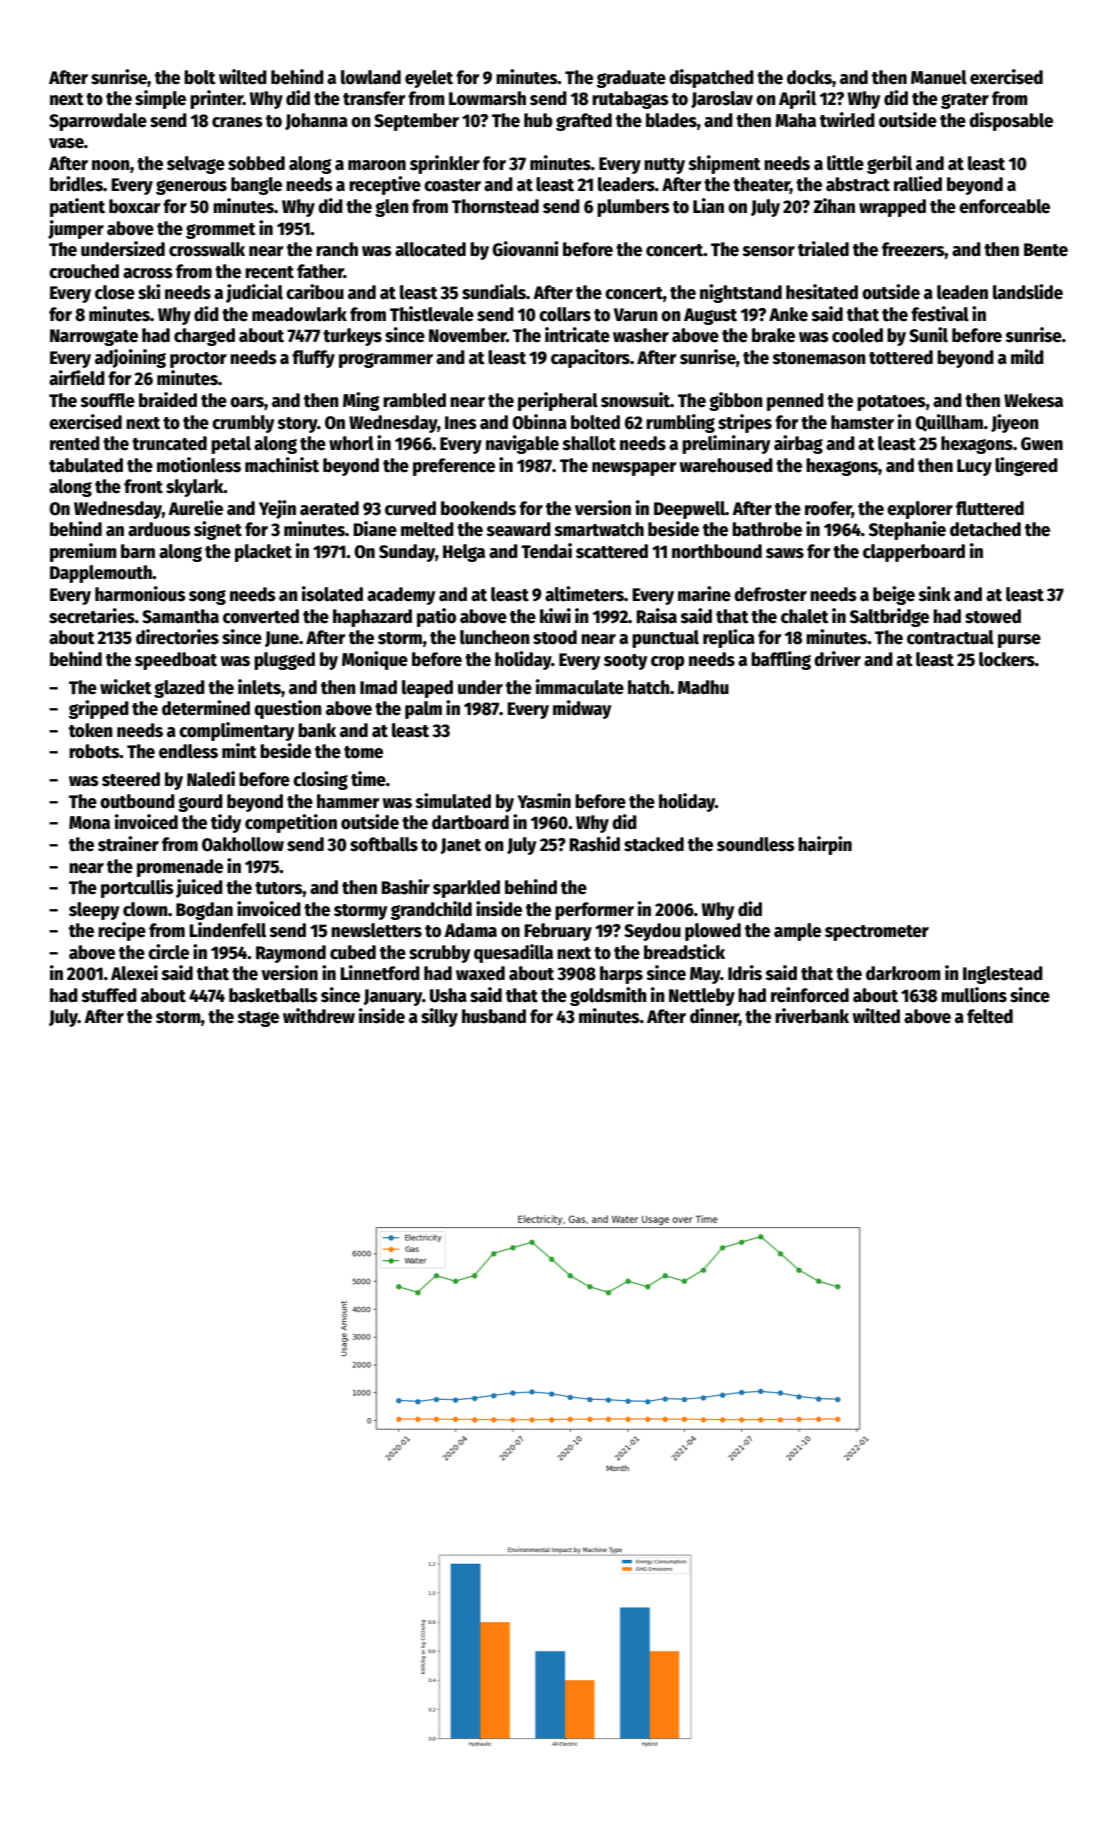  What do you see at coordinates (218, 530) in the image?
I see `signet` at bounding box center [218, 530].
